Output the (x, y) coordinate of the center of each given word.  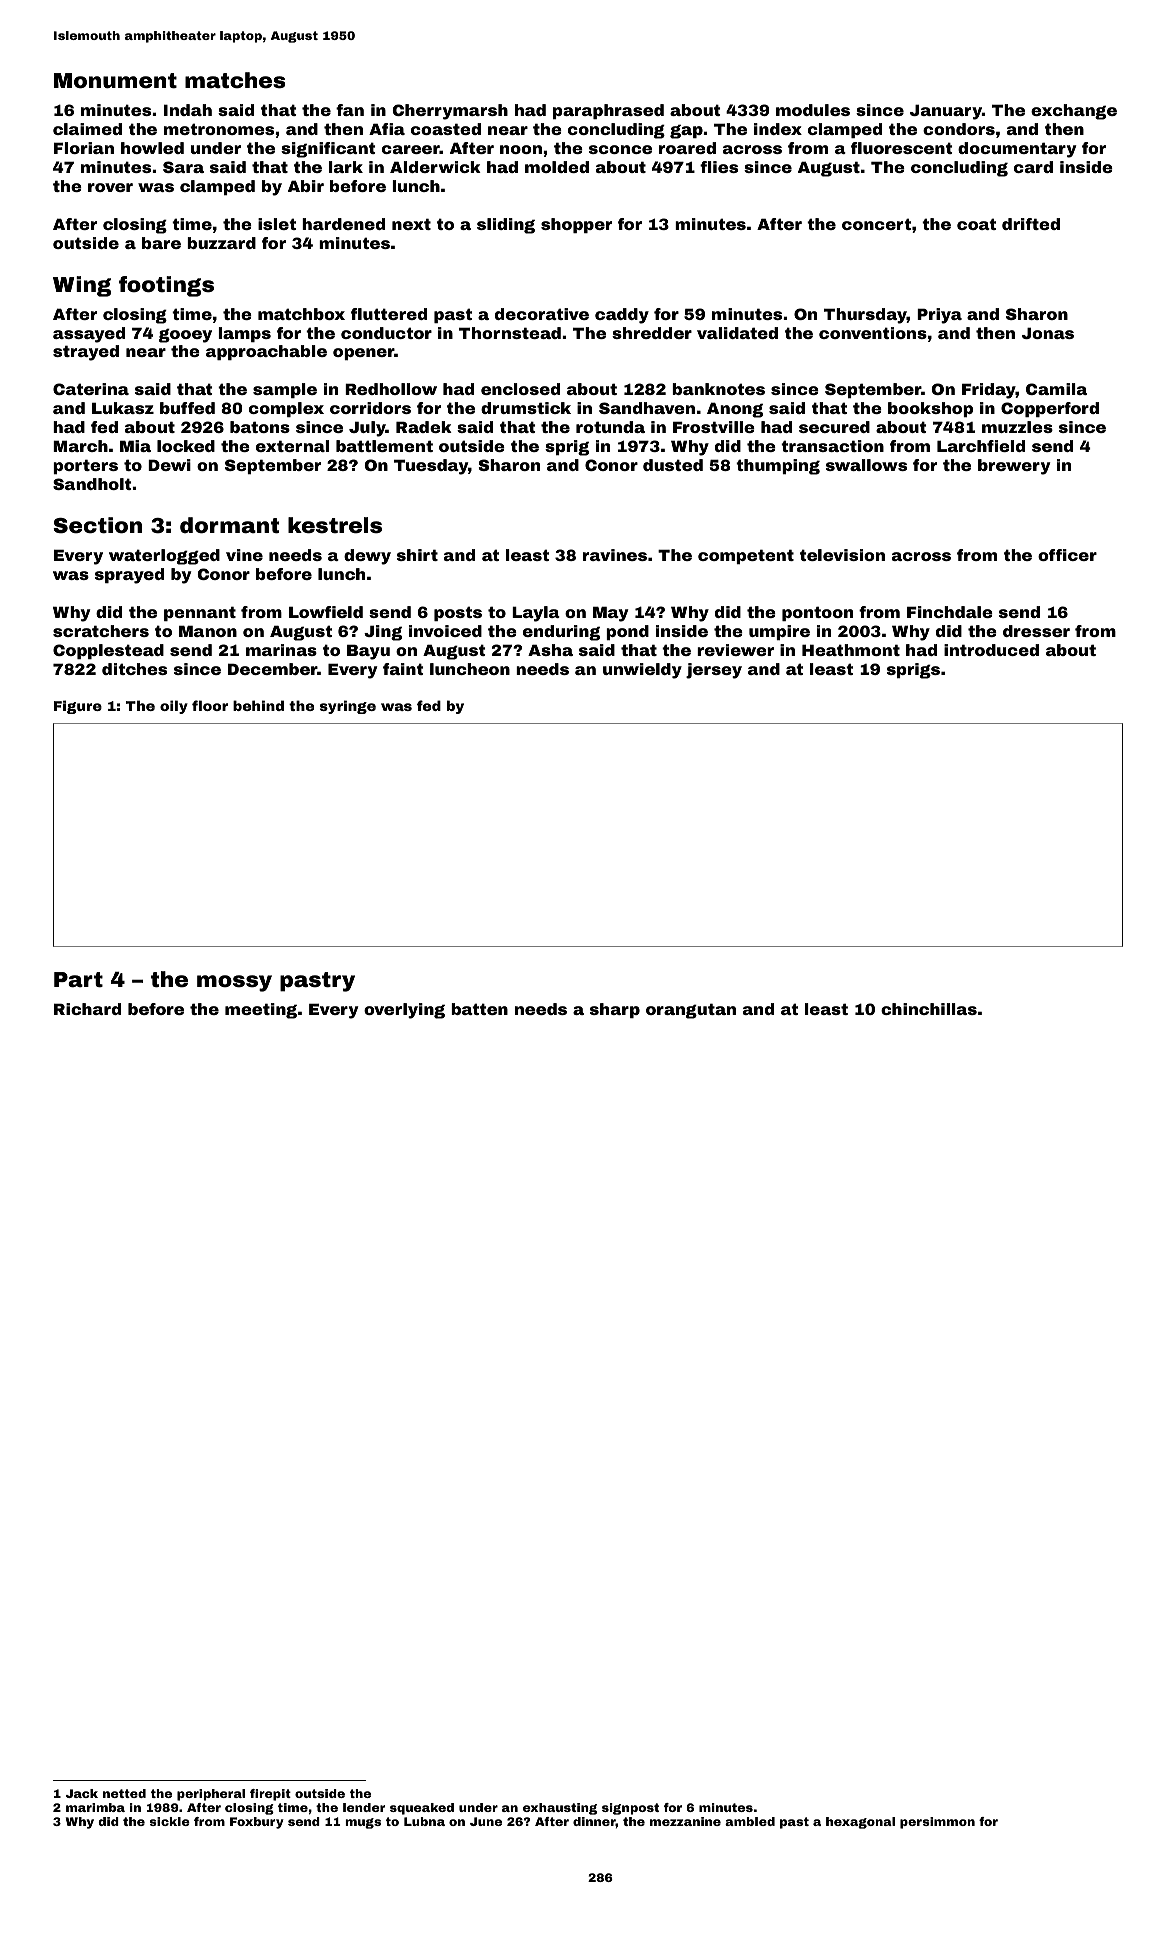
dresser (1036, 631)
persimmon (937, 1823)
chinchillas (929, 1009)
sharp (615, 1010)
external (292, 446)
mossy (234, 983)
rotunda (610, 427)
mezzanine (685, 1821)
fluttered (389, 314)
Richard (87, 1009)
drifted (1031, 224)
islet (277, 224)
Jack (82, 1793)
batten (479, 1009)
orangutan (691, 1011)
